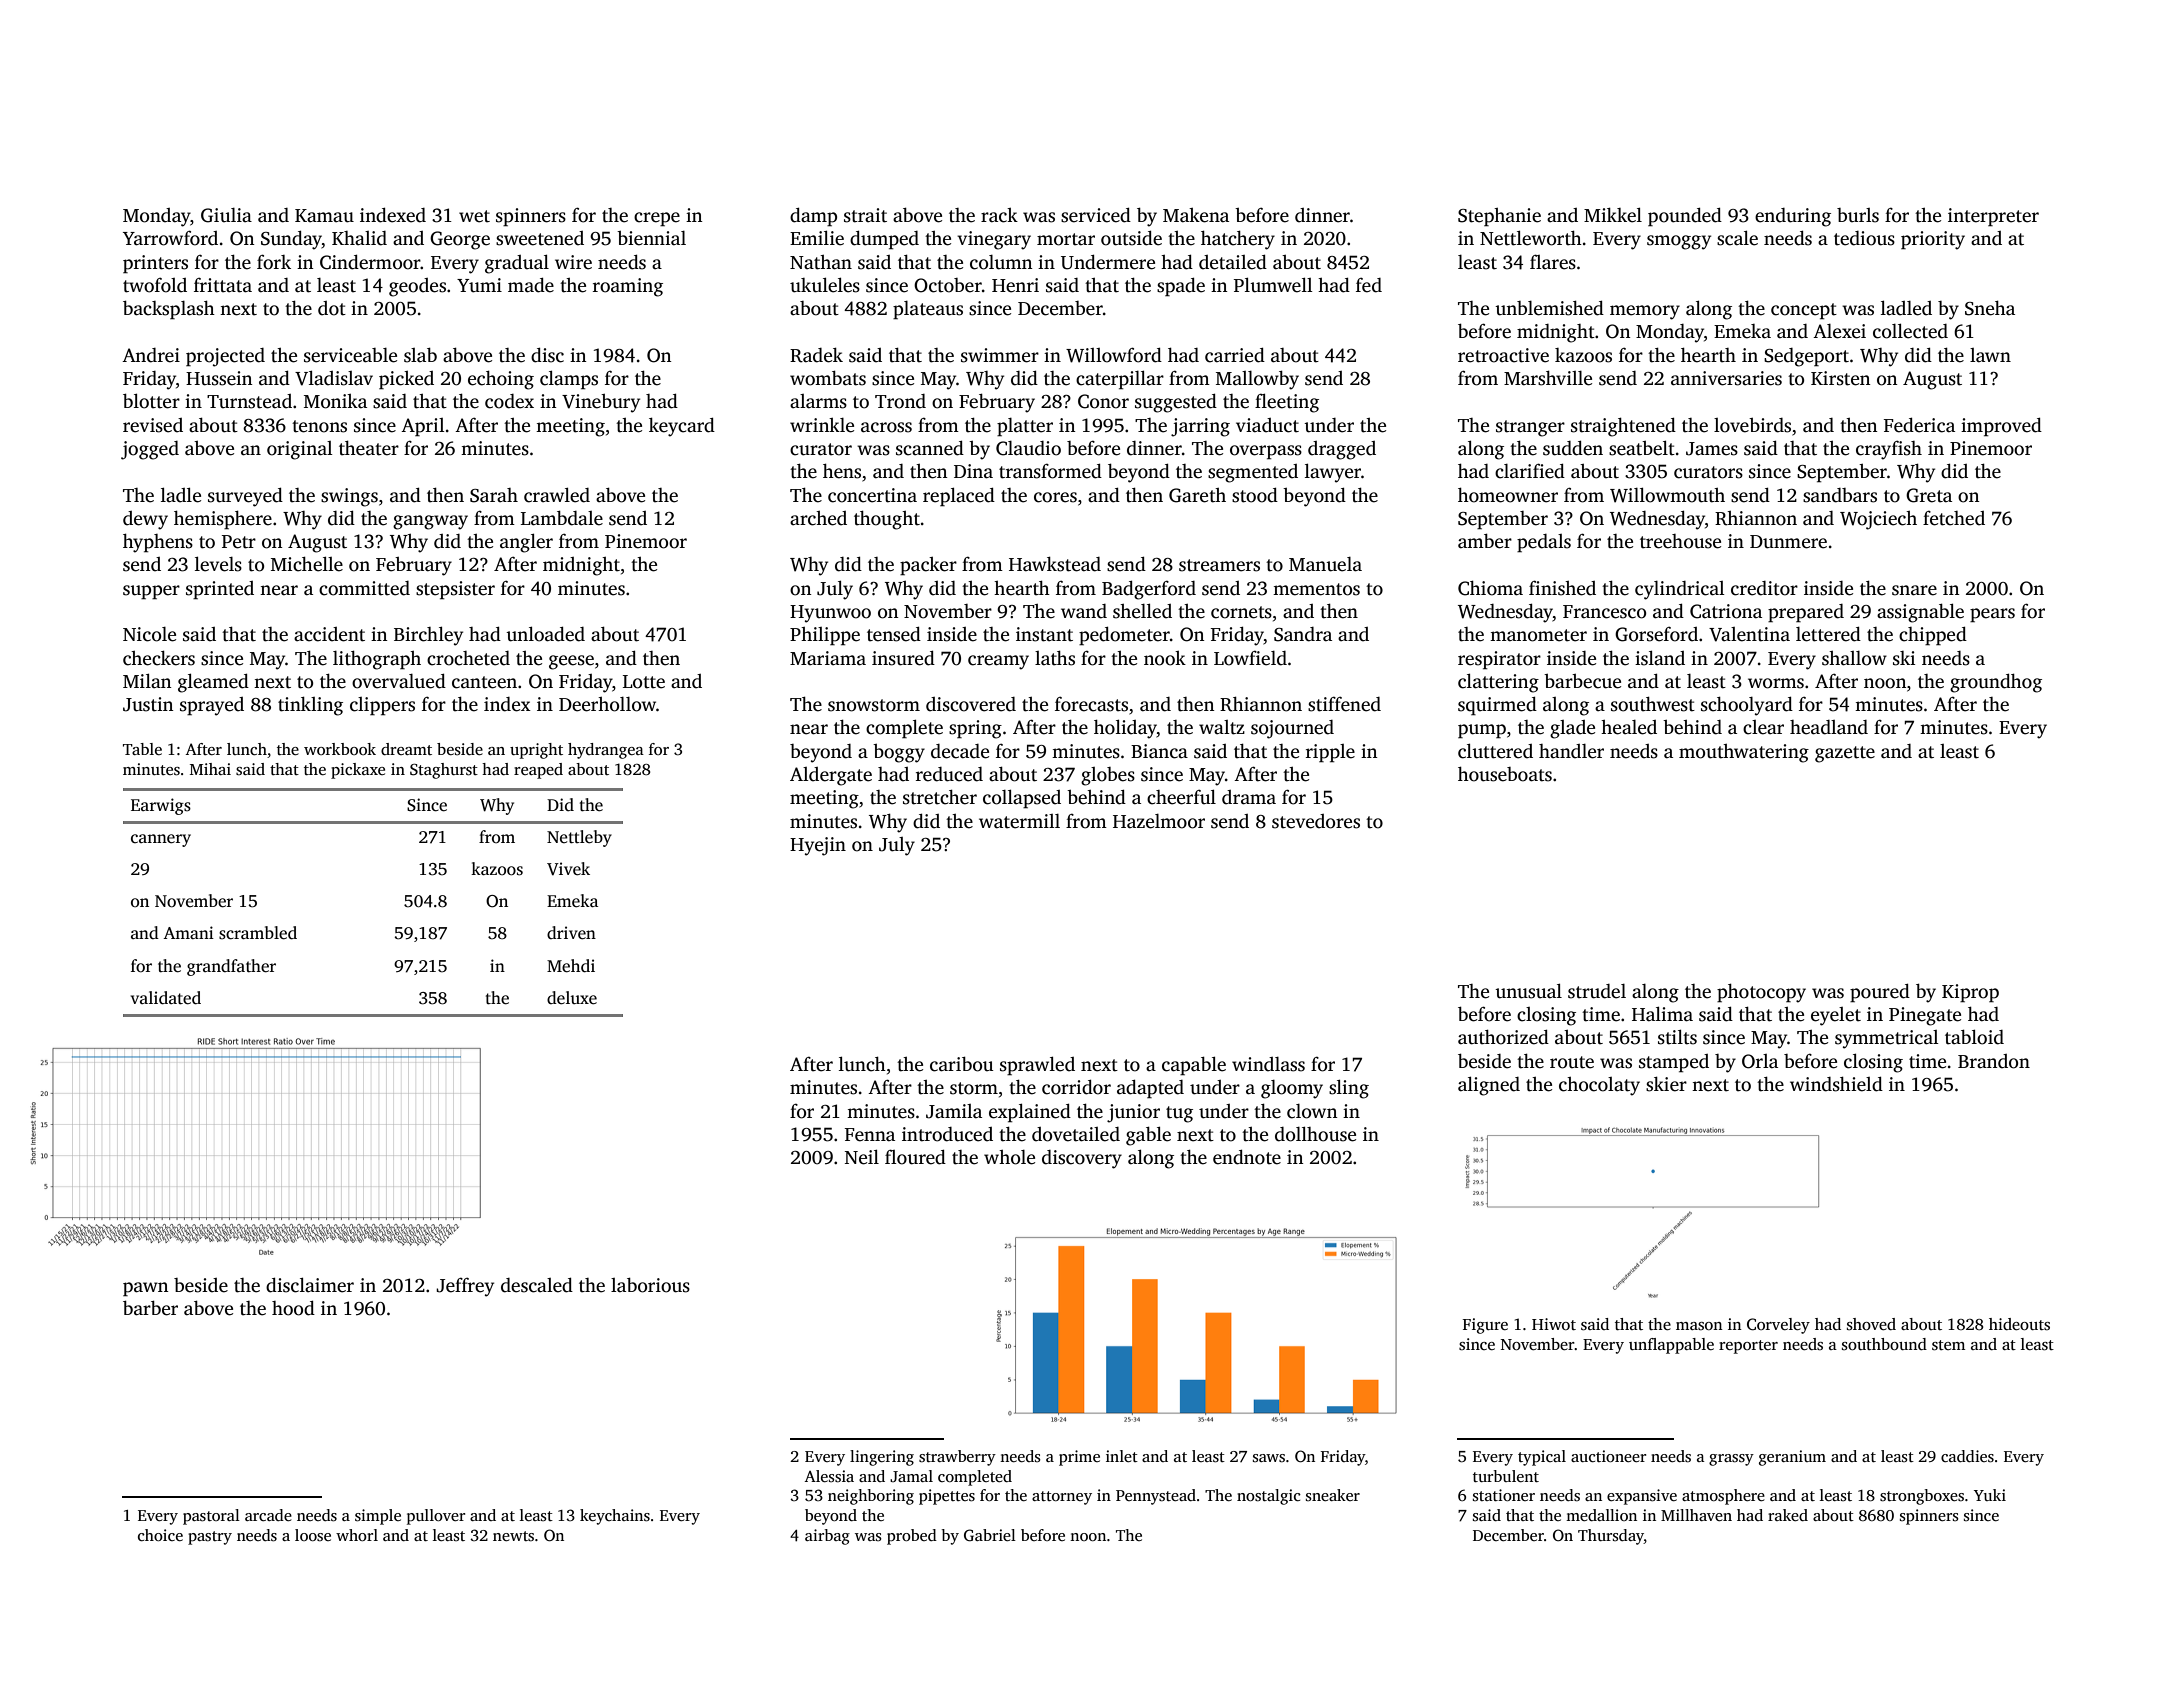 The image size is (2178, 1683). I want to click on skier, so click(1666, 1084).
